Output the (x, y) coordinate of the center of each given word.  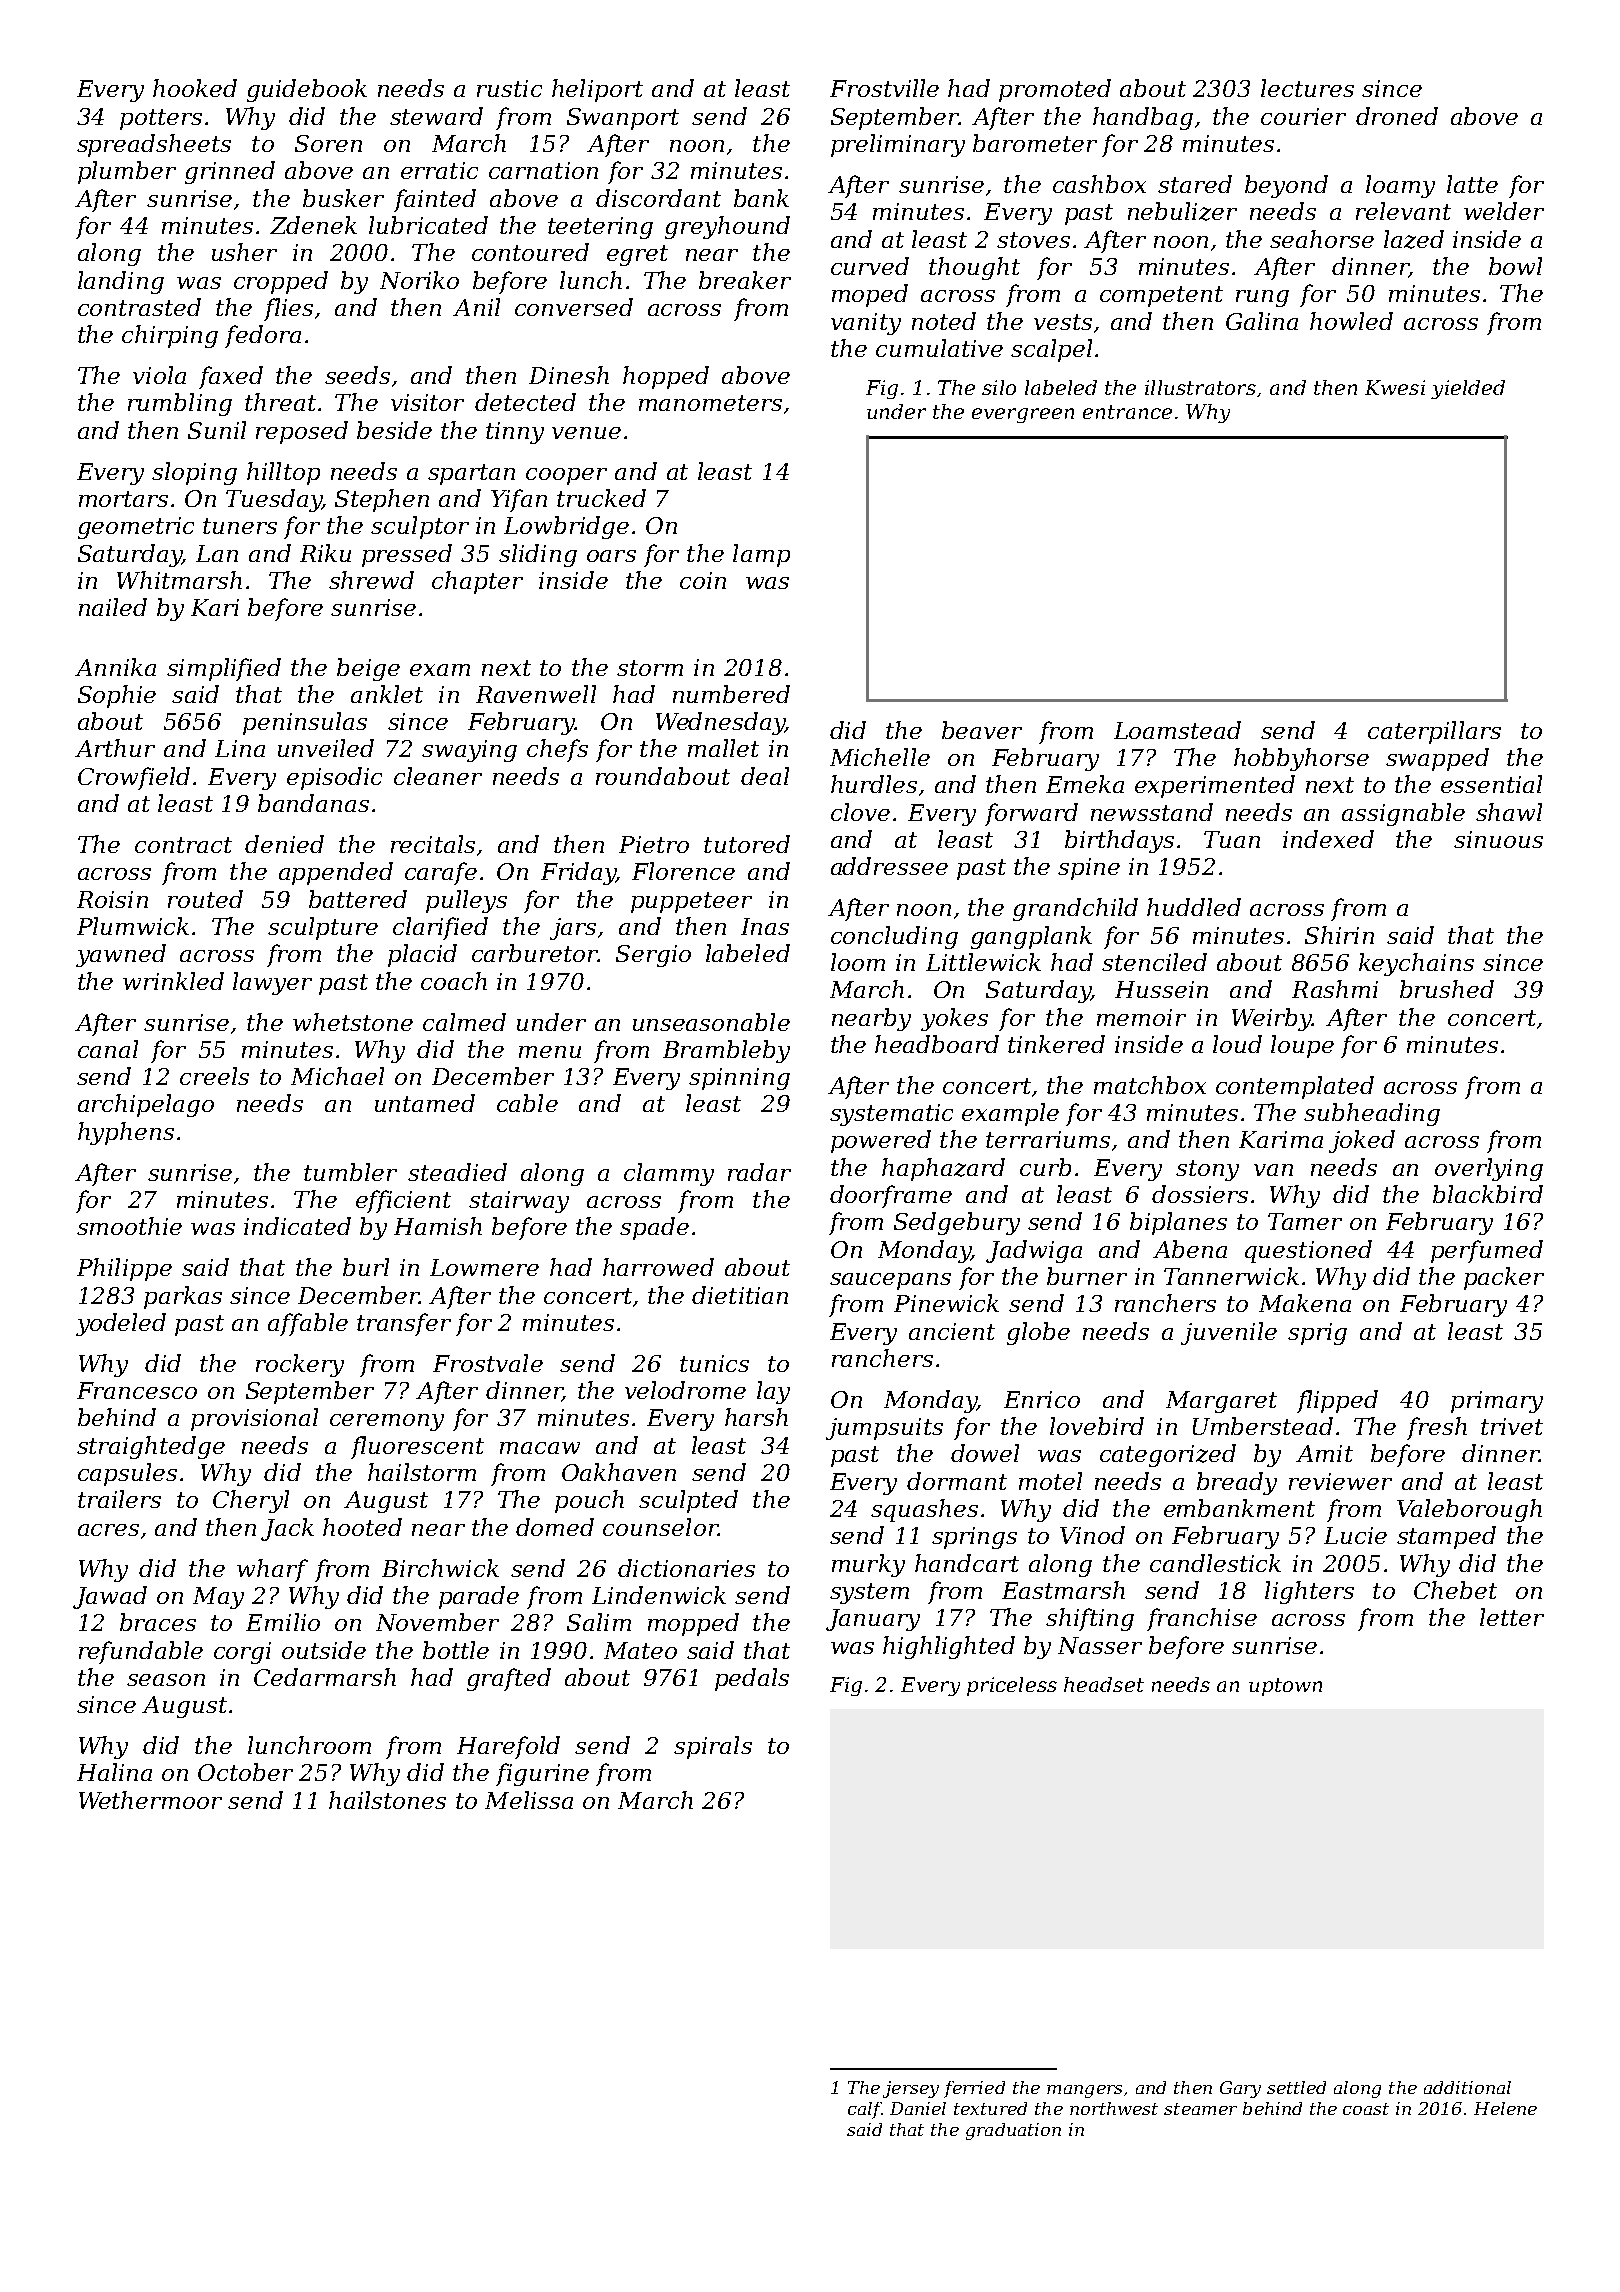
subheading (1372, 1114)
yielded (1468, 389)
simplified (224, 669)
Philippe (124, 1269)
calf (864, 2110)
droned (1397, 116)
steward (436, 116)
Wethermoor (150, 1800)
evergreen (1023, 415)
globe (1038, 1333)
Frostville (884, 88)
